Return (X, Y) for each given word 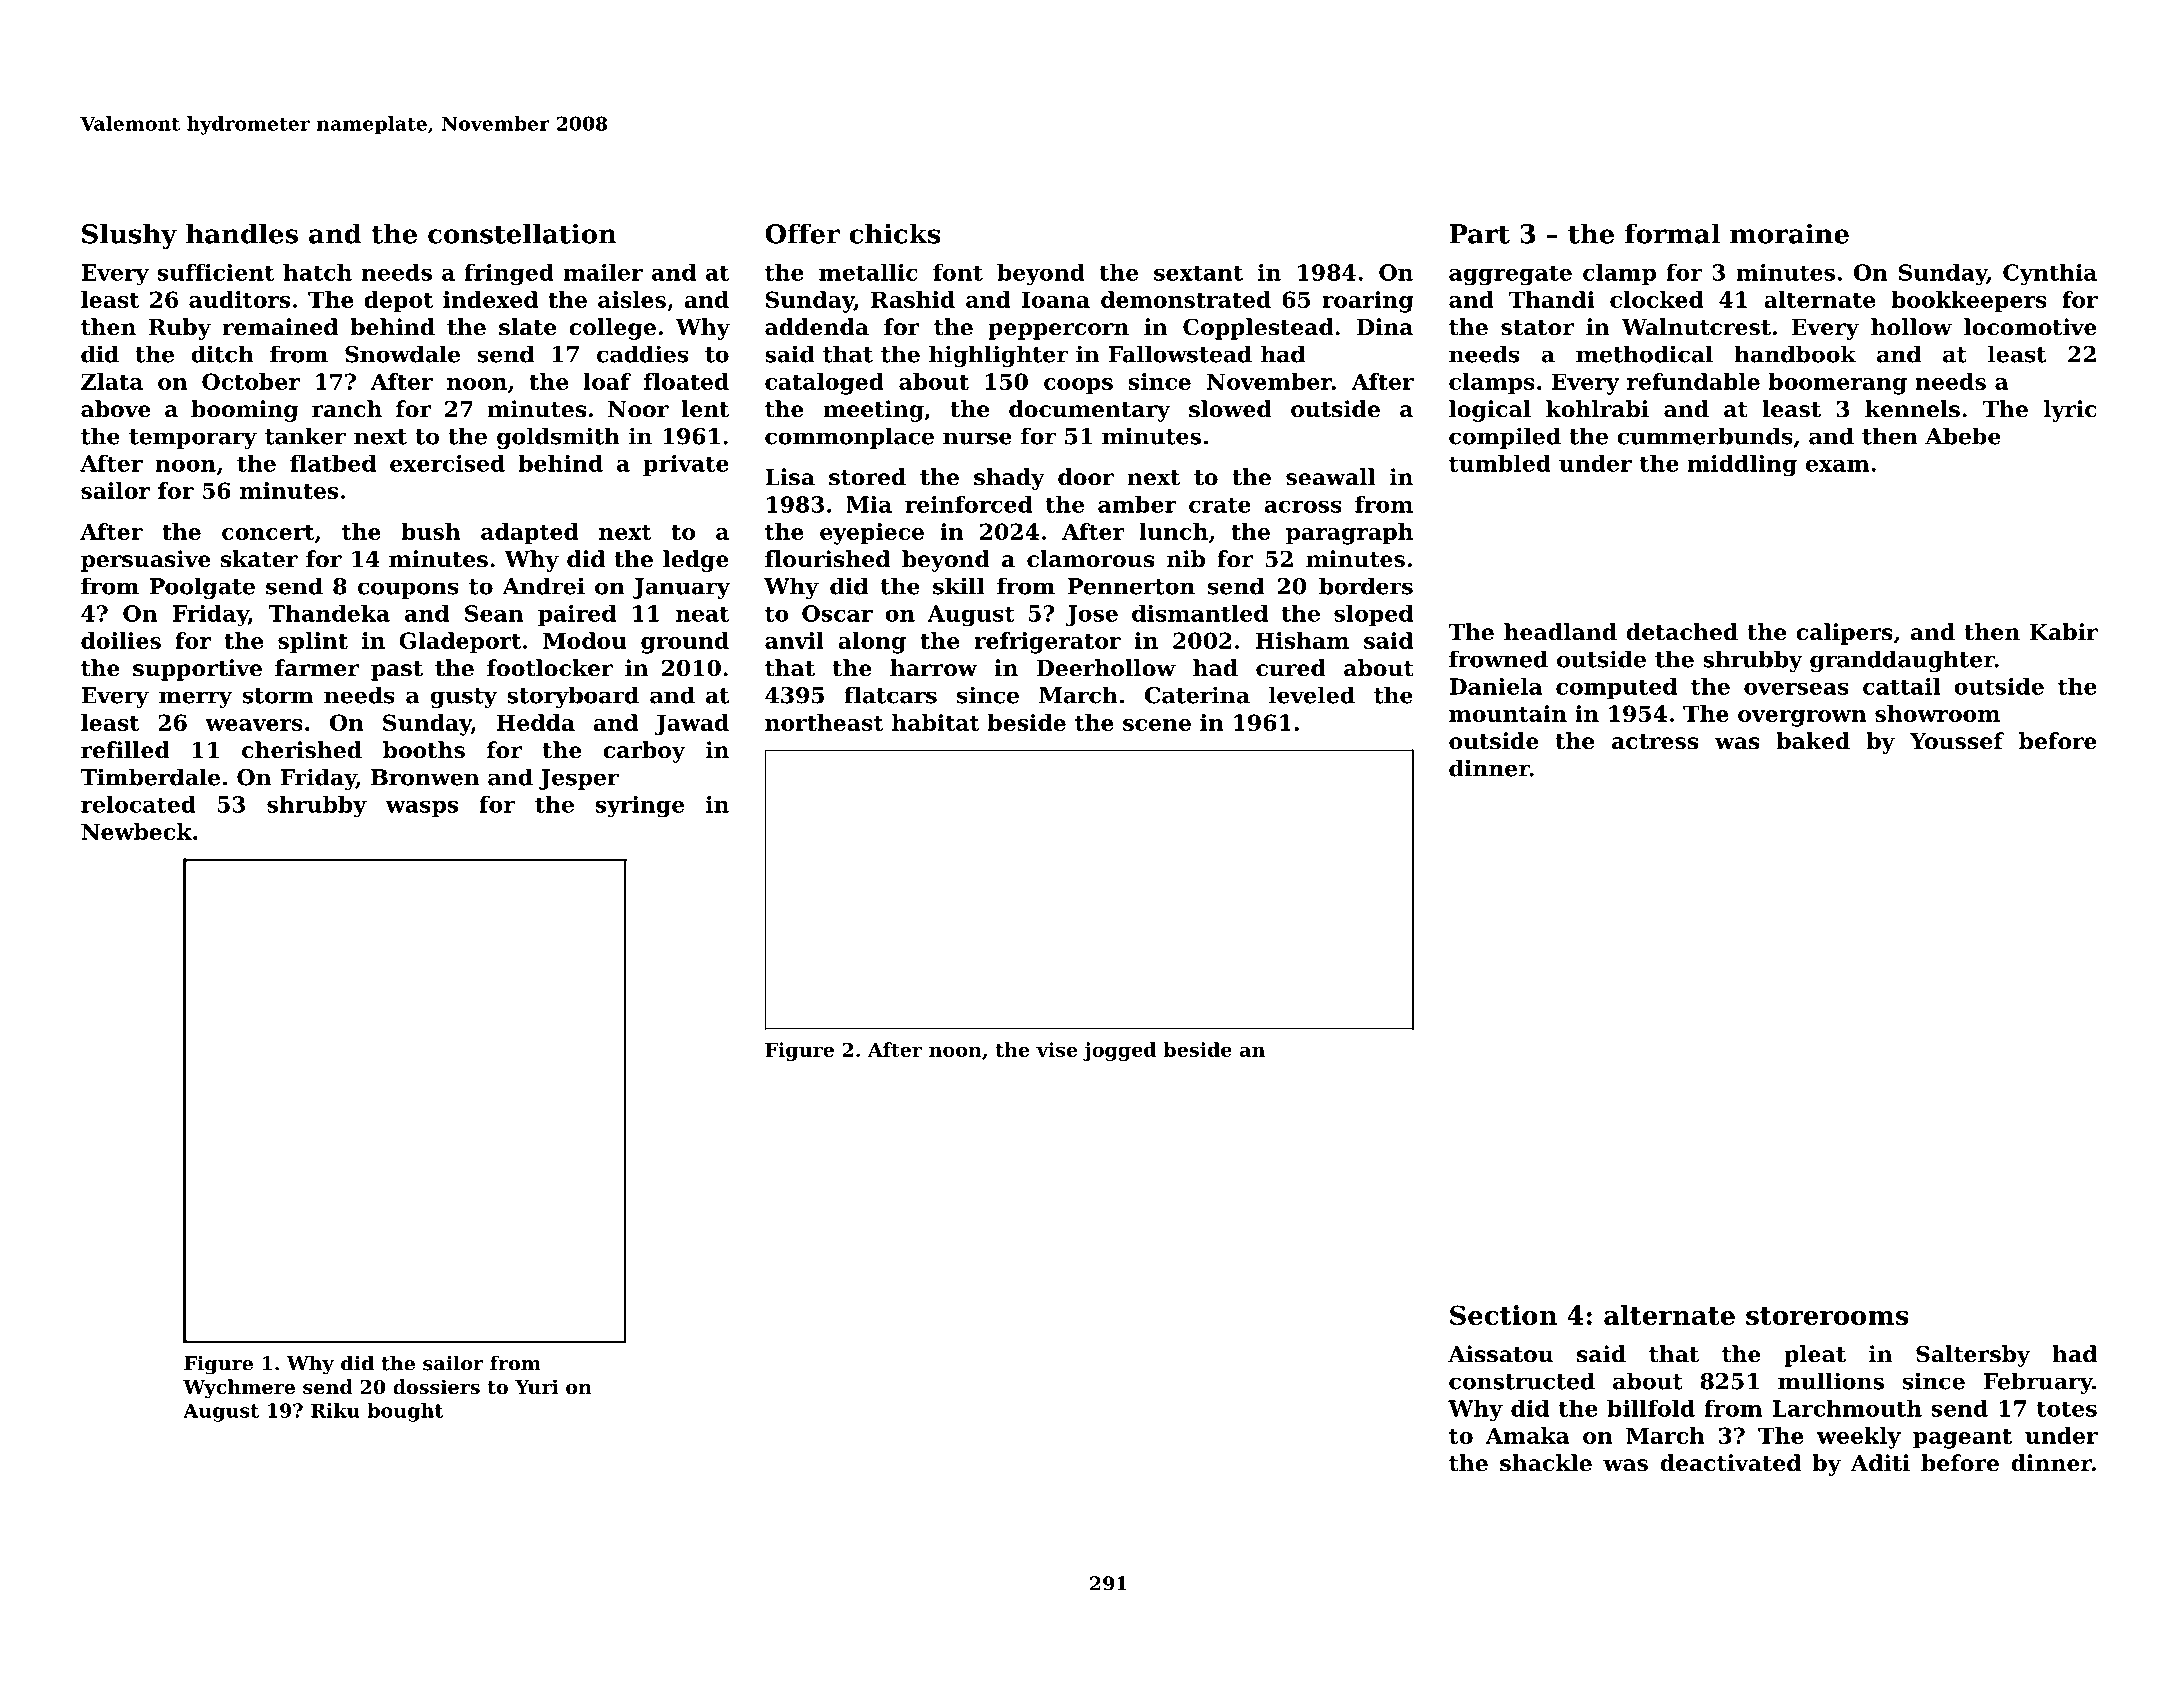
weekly (1859, 1438)
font (958, 272)
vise (1056, 1049)
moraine (1789, 233)
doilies (121, 640)
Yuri (537, 1386)
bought (405, 1412)
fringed (509, 275)
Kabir (2064, 632)
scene (1157, 725)
